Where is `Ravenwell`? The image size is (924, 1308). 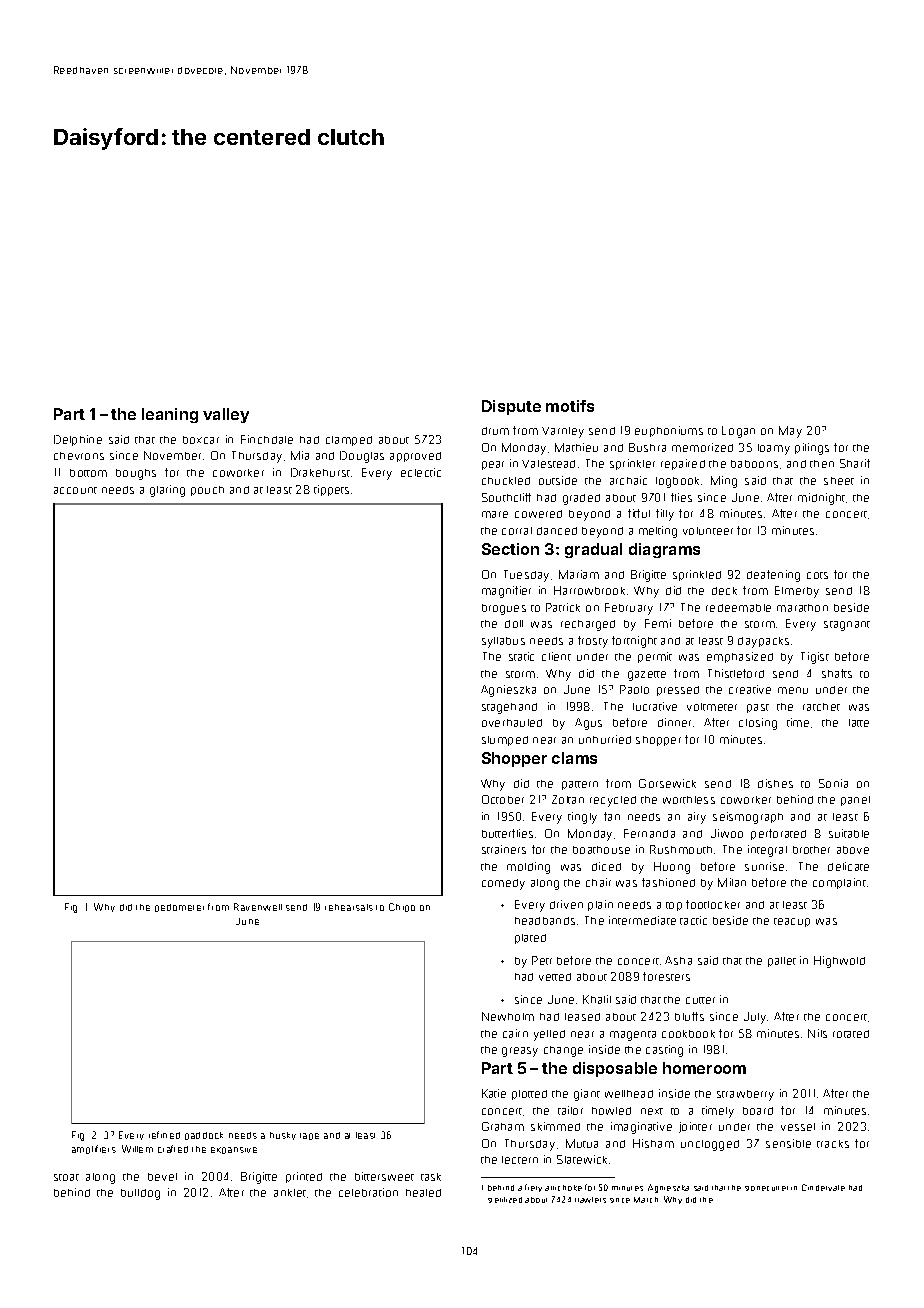
Ravenwell is located at coordinates (258, 907).
